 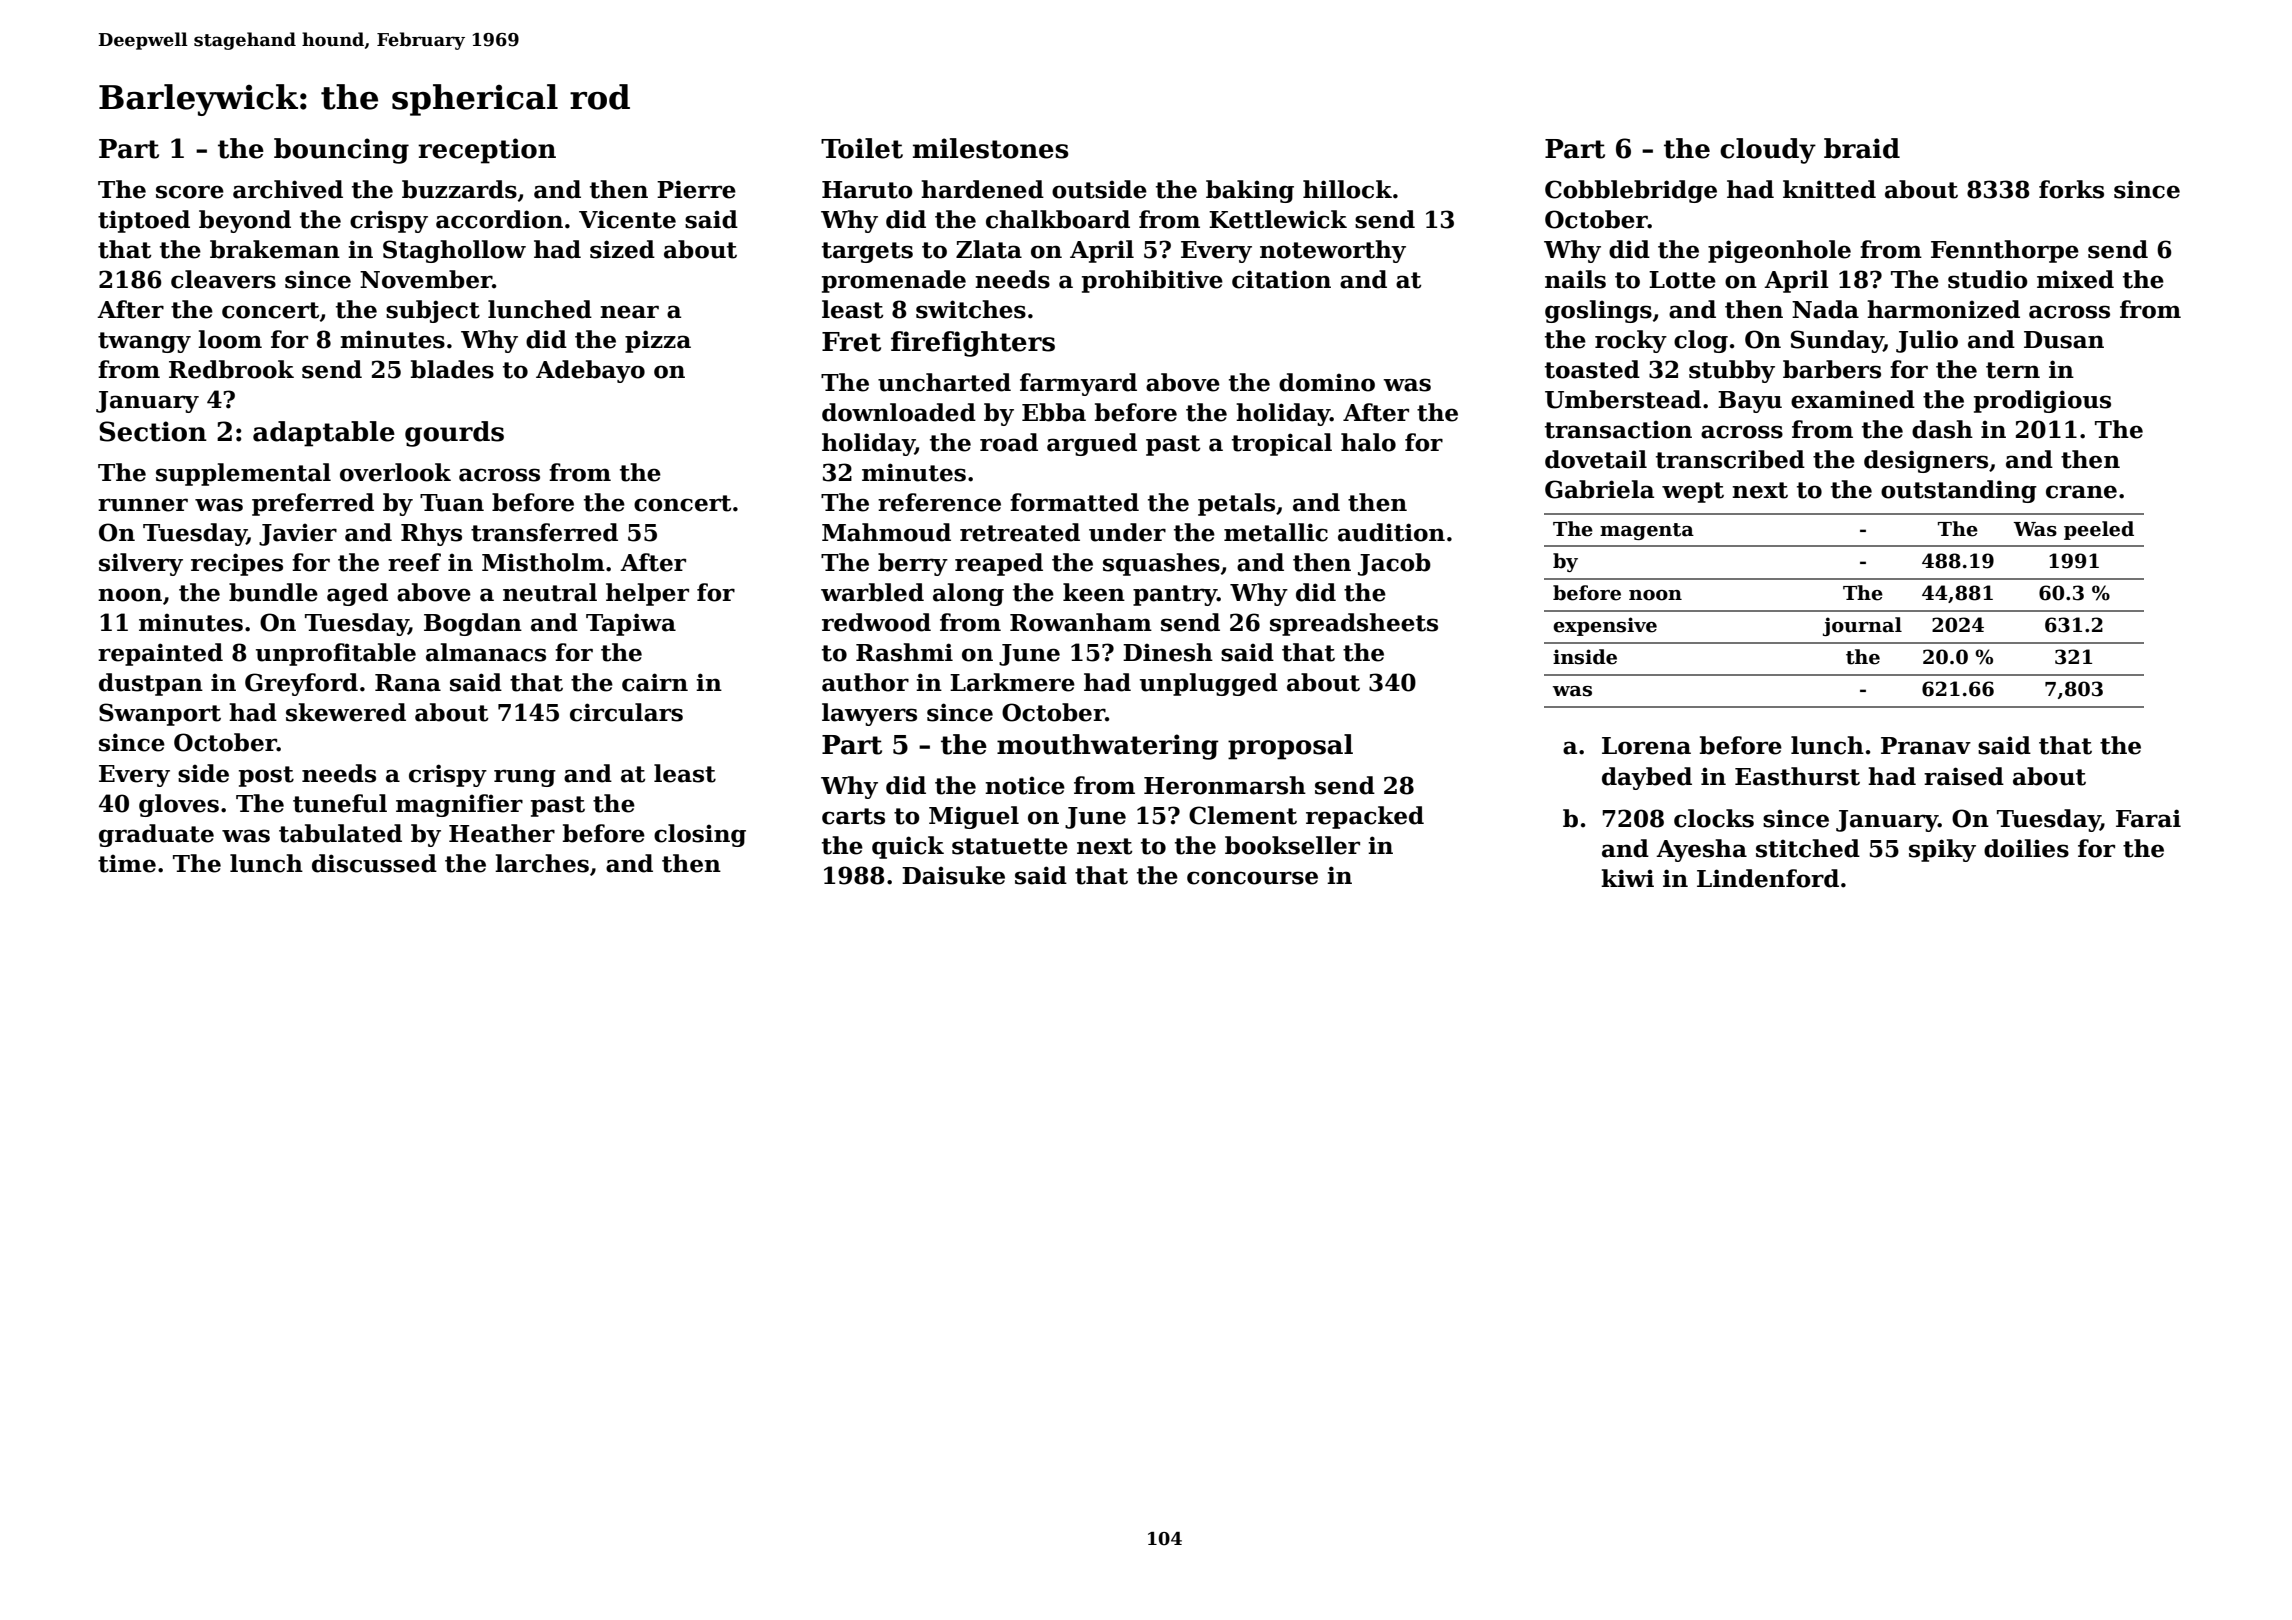 What do you see at coordinates (1605, 626) in the image?
I see `expensive` at bounding box center [1605, 626].
